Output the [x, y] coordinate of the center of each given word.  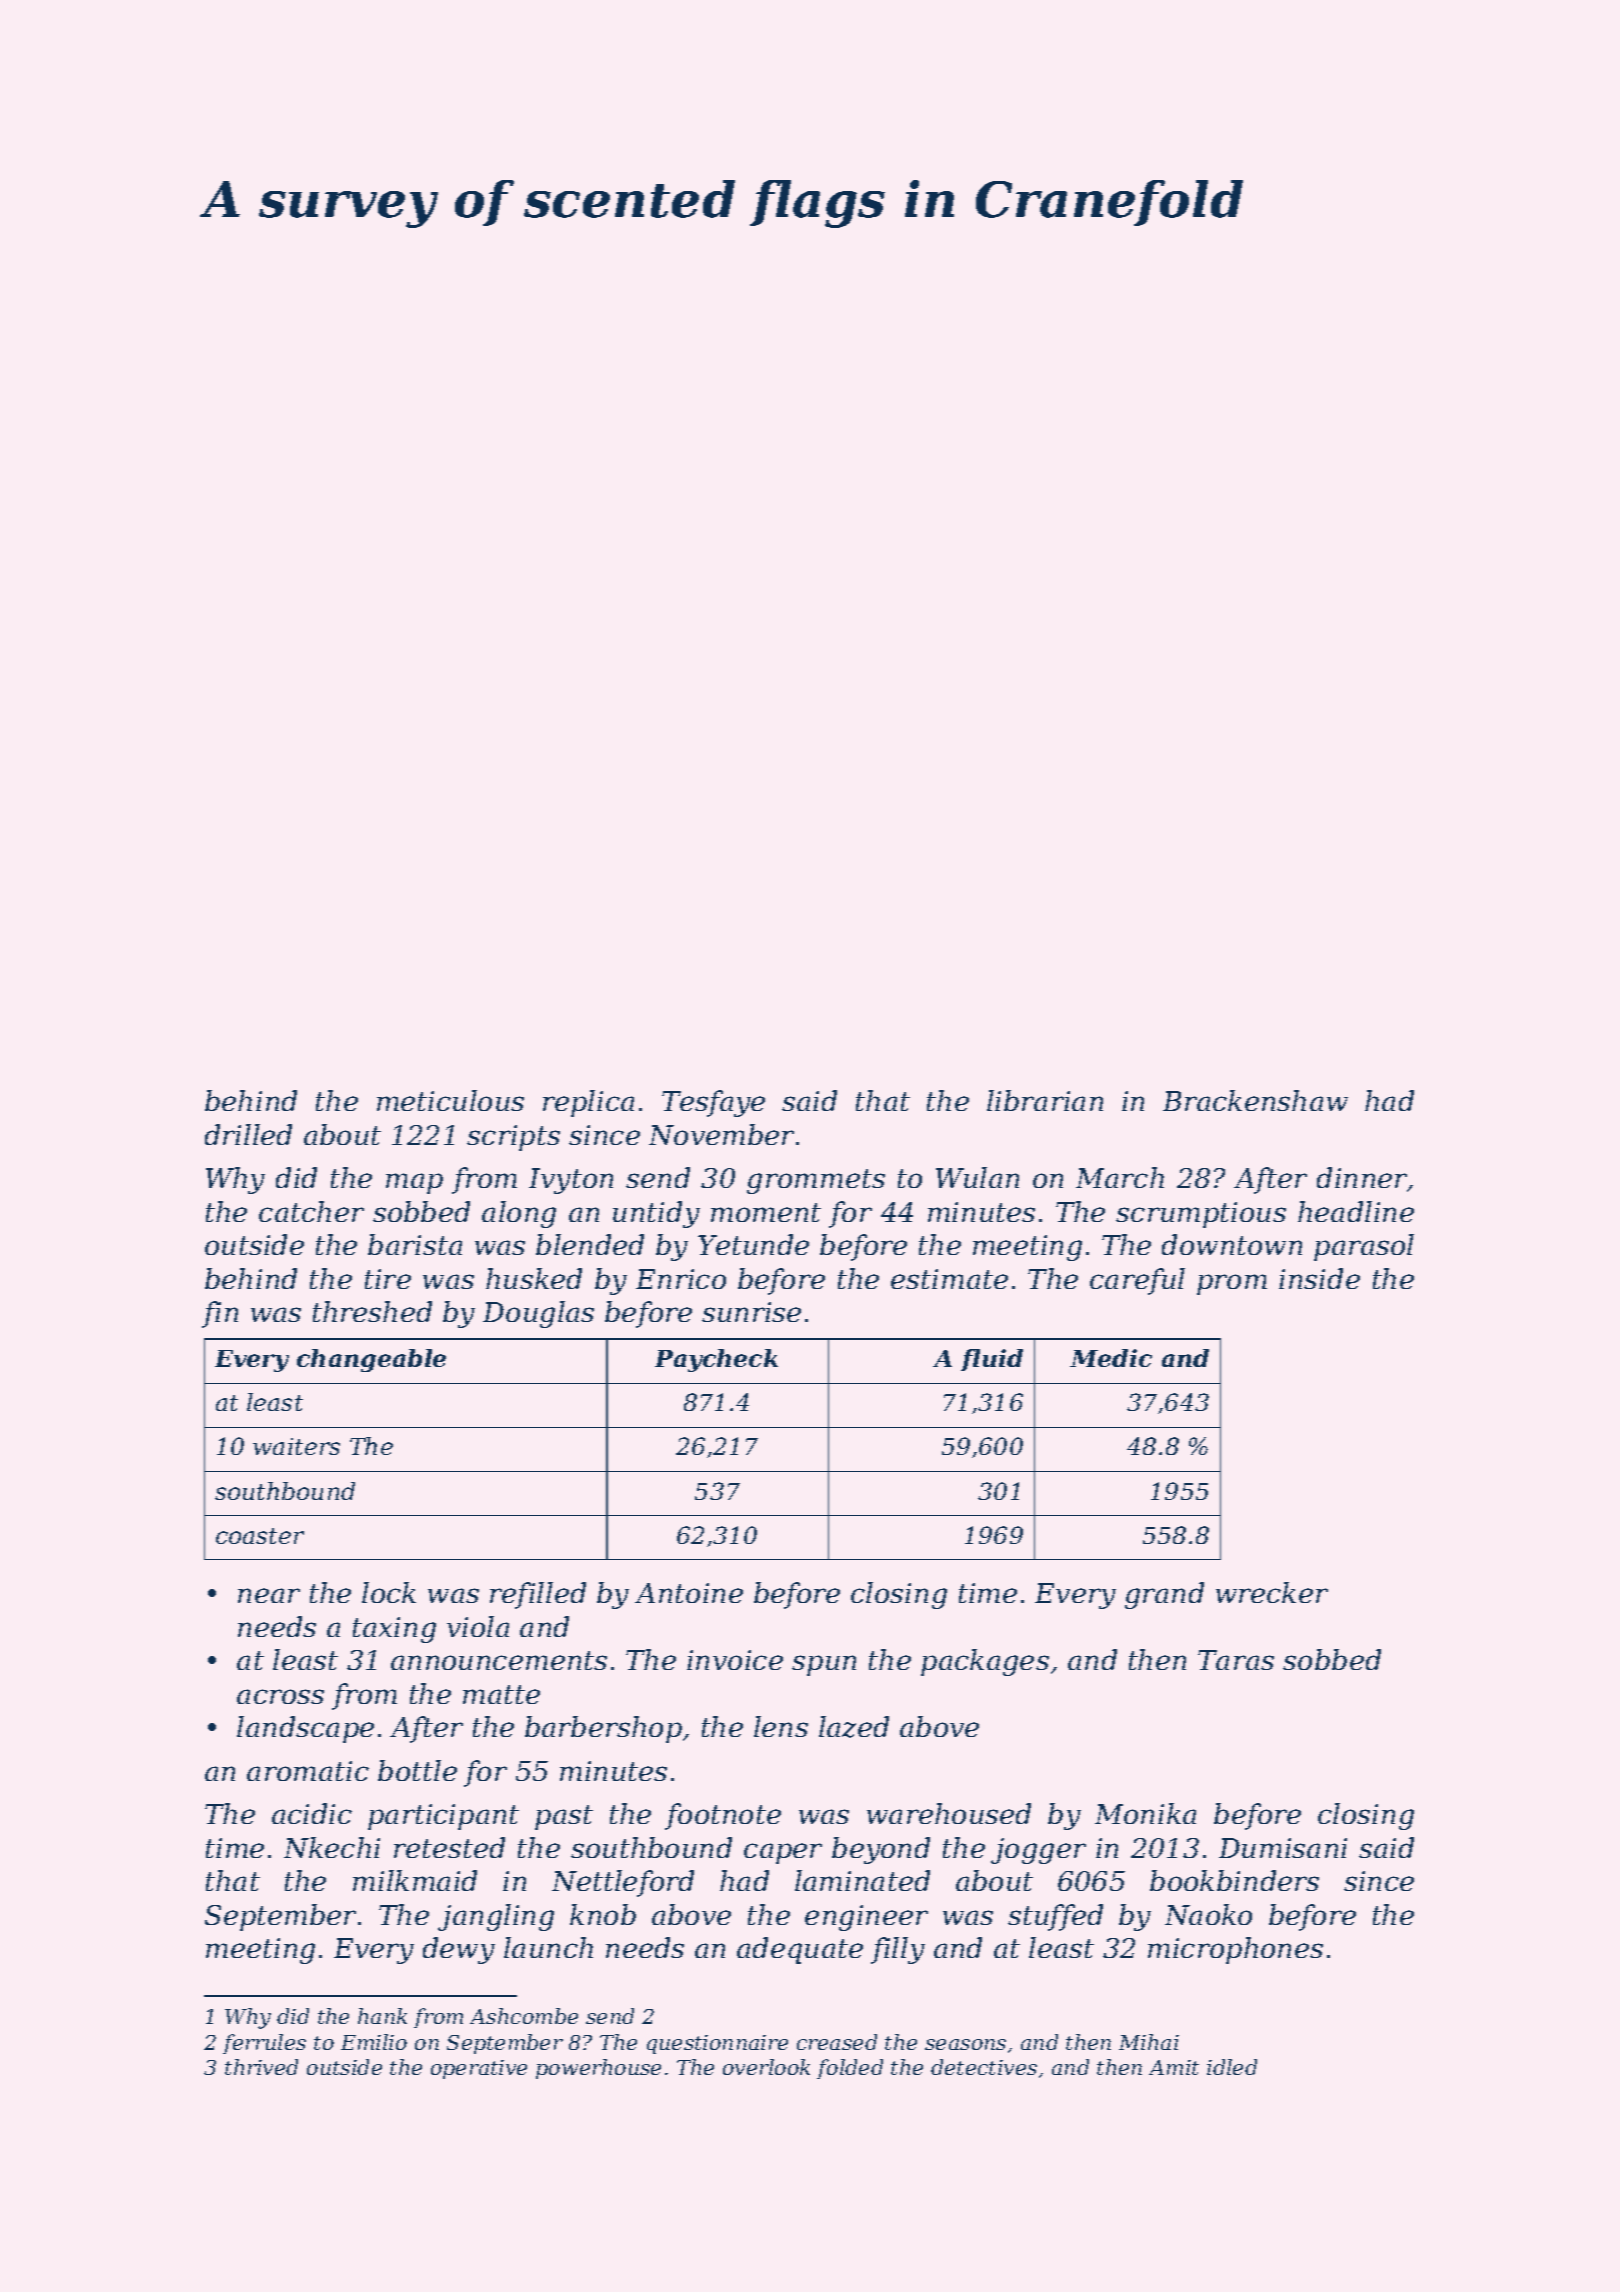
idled [1232, 2067]
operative [479, 2069]
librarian [1045, 1100]
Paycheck [716, 1360]
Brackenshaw [1255, 1100]
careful [1137, 1281]
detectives [984, 2067]
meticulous [450, 1100]
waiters [296, 1446]
